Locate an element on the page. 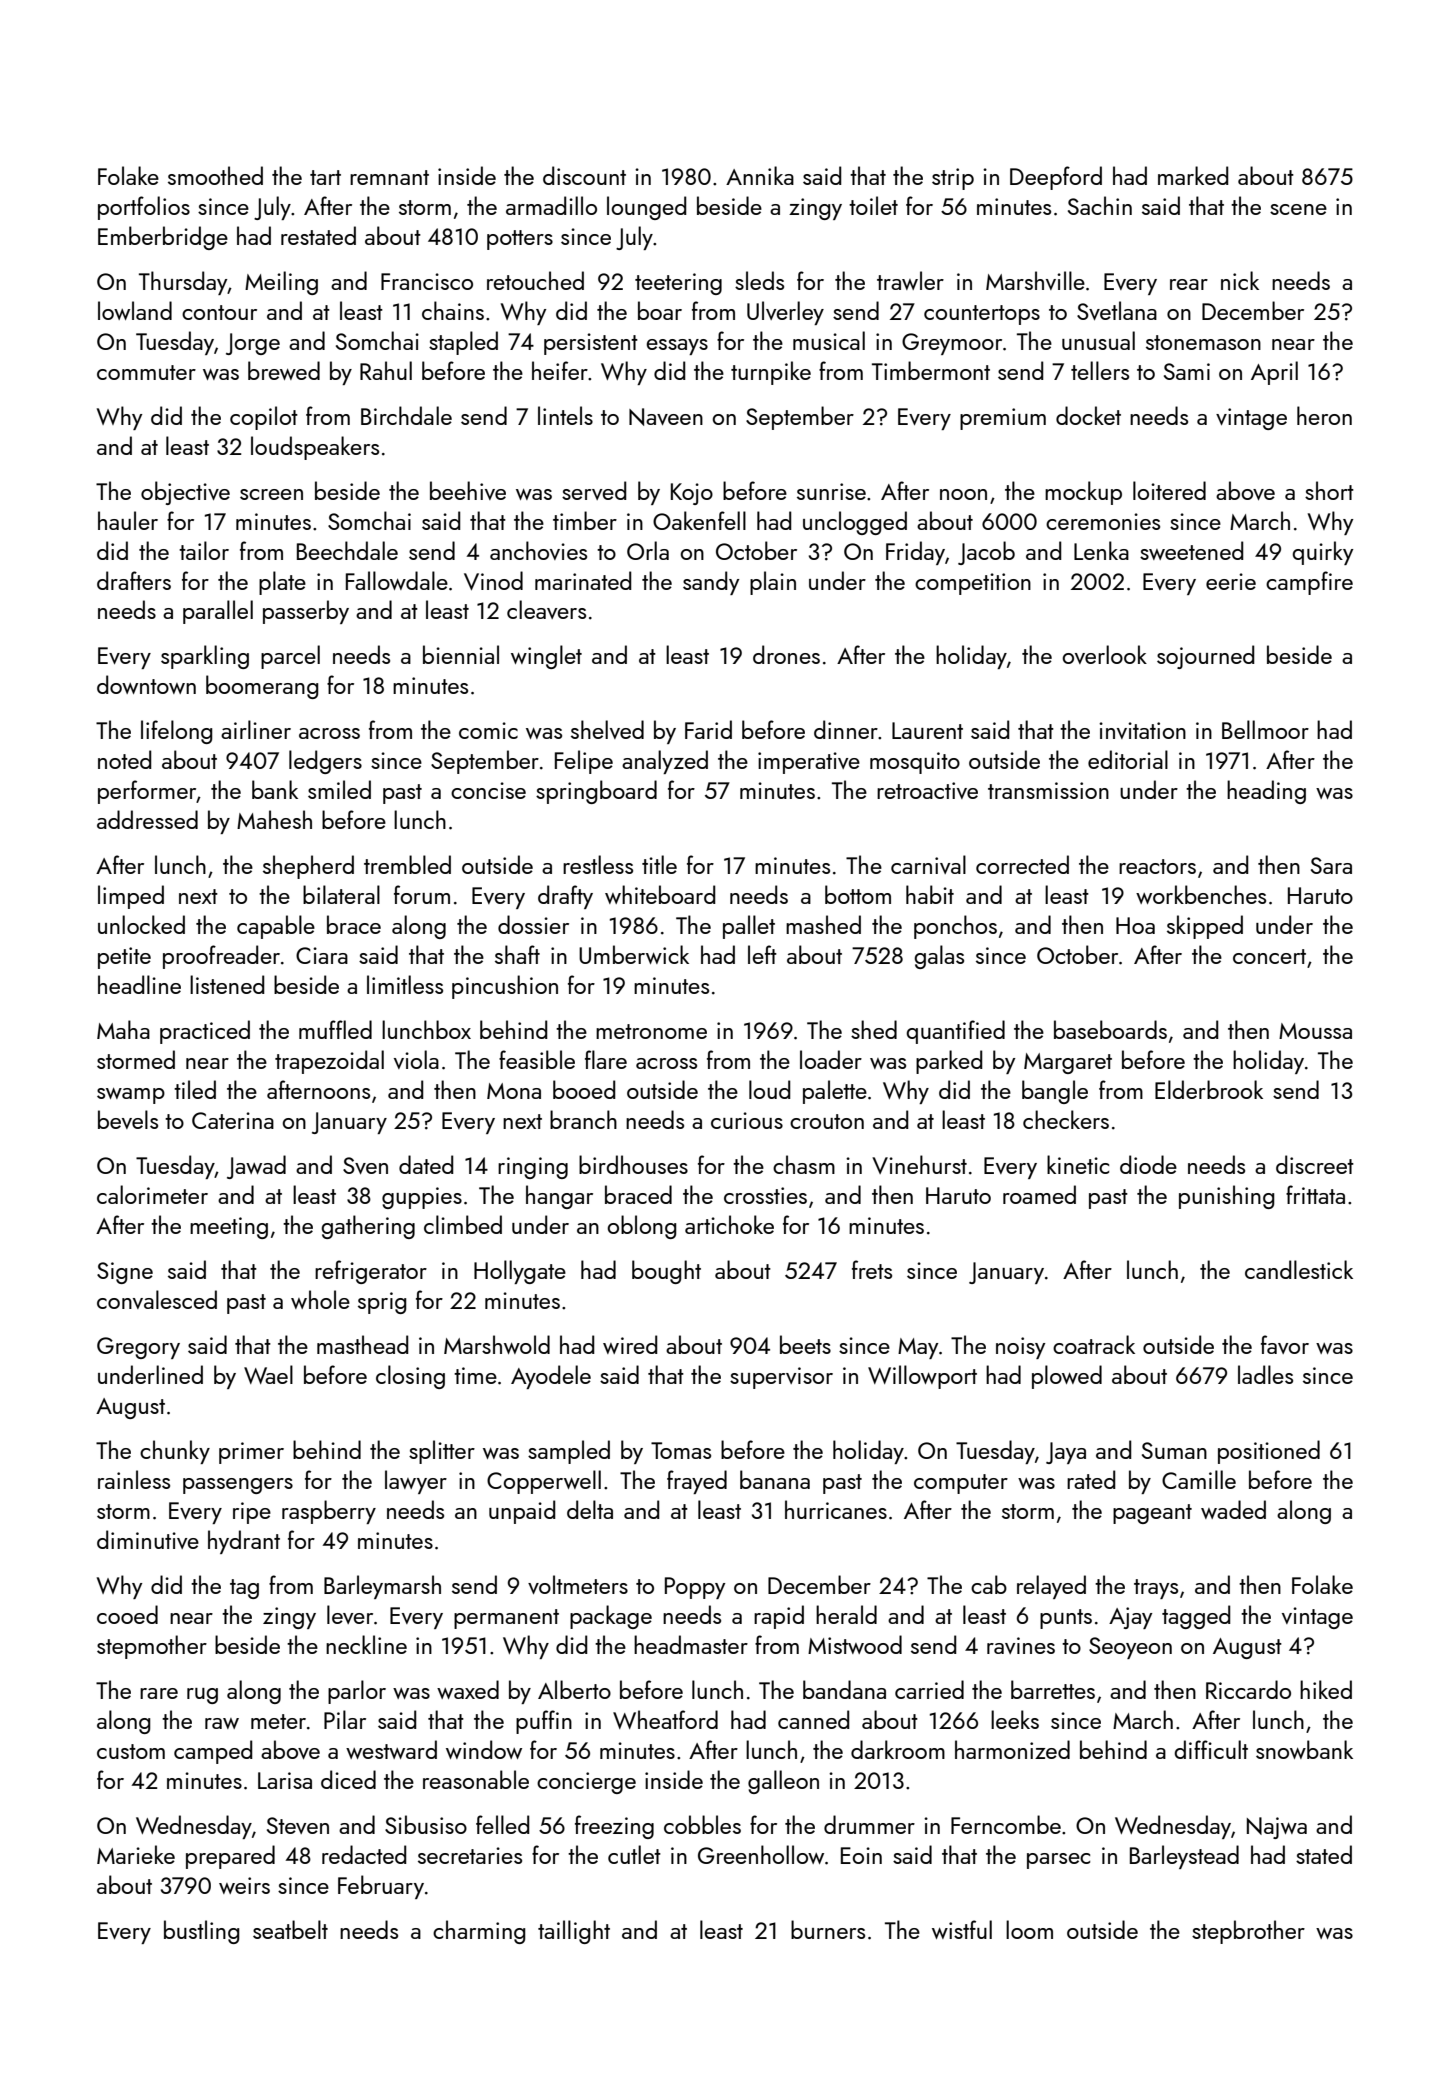 The height and width of the image is (2100, 1450). retouched is located at coordinates (535, 280).
